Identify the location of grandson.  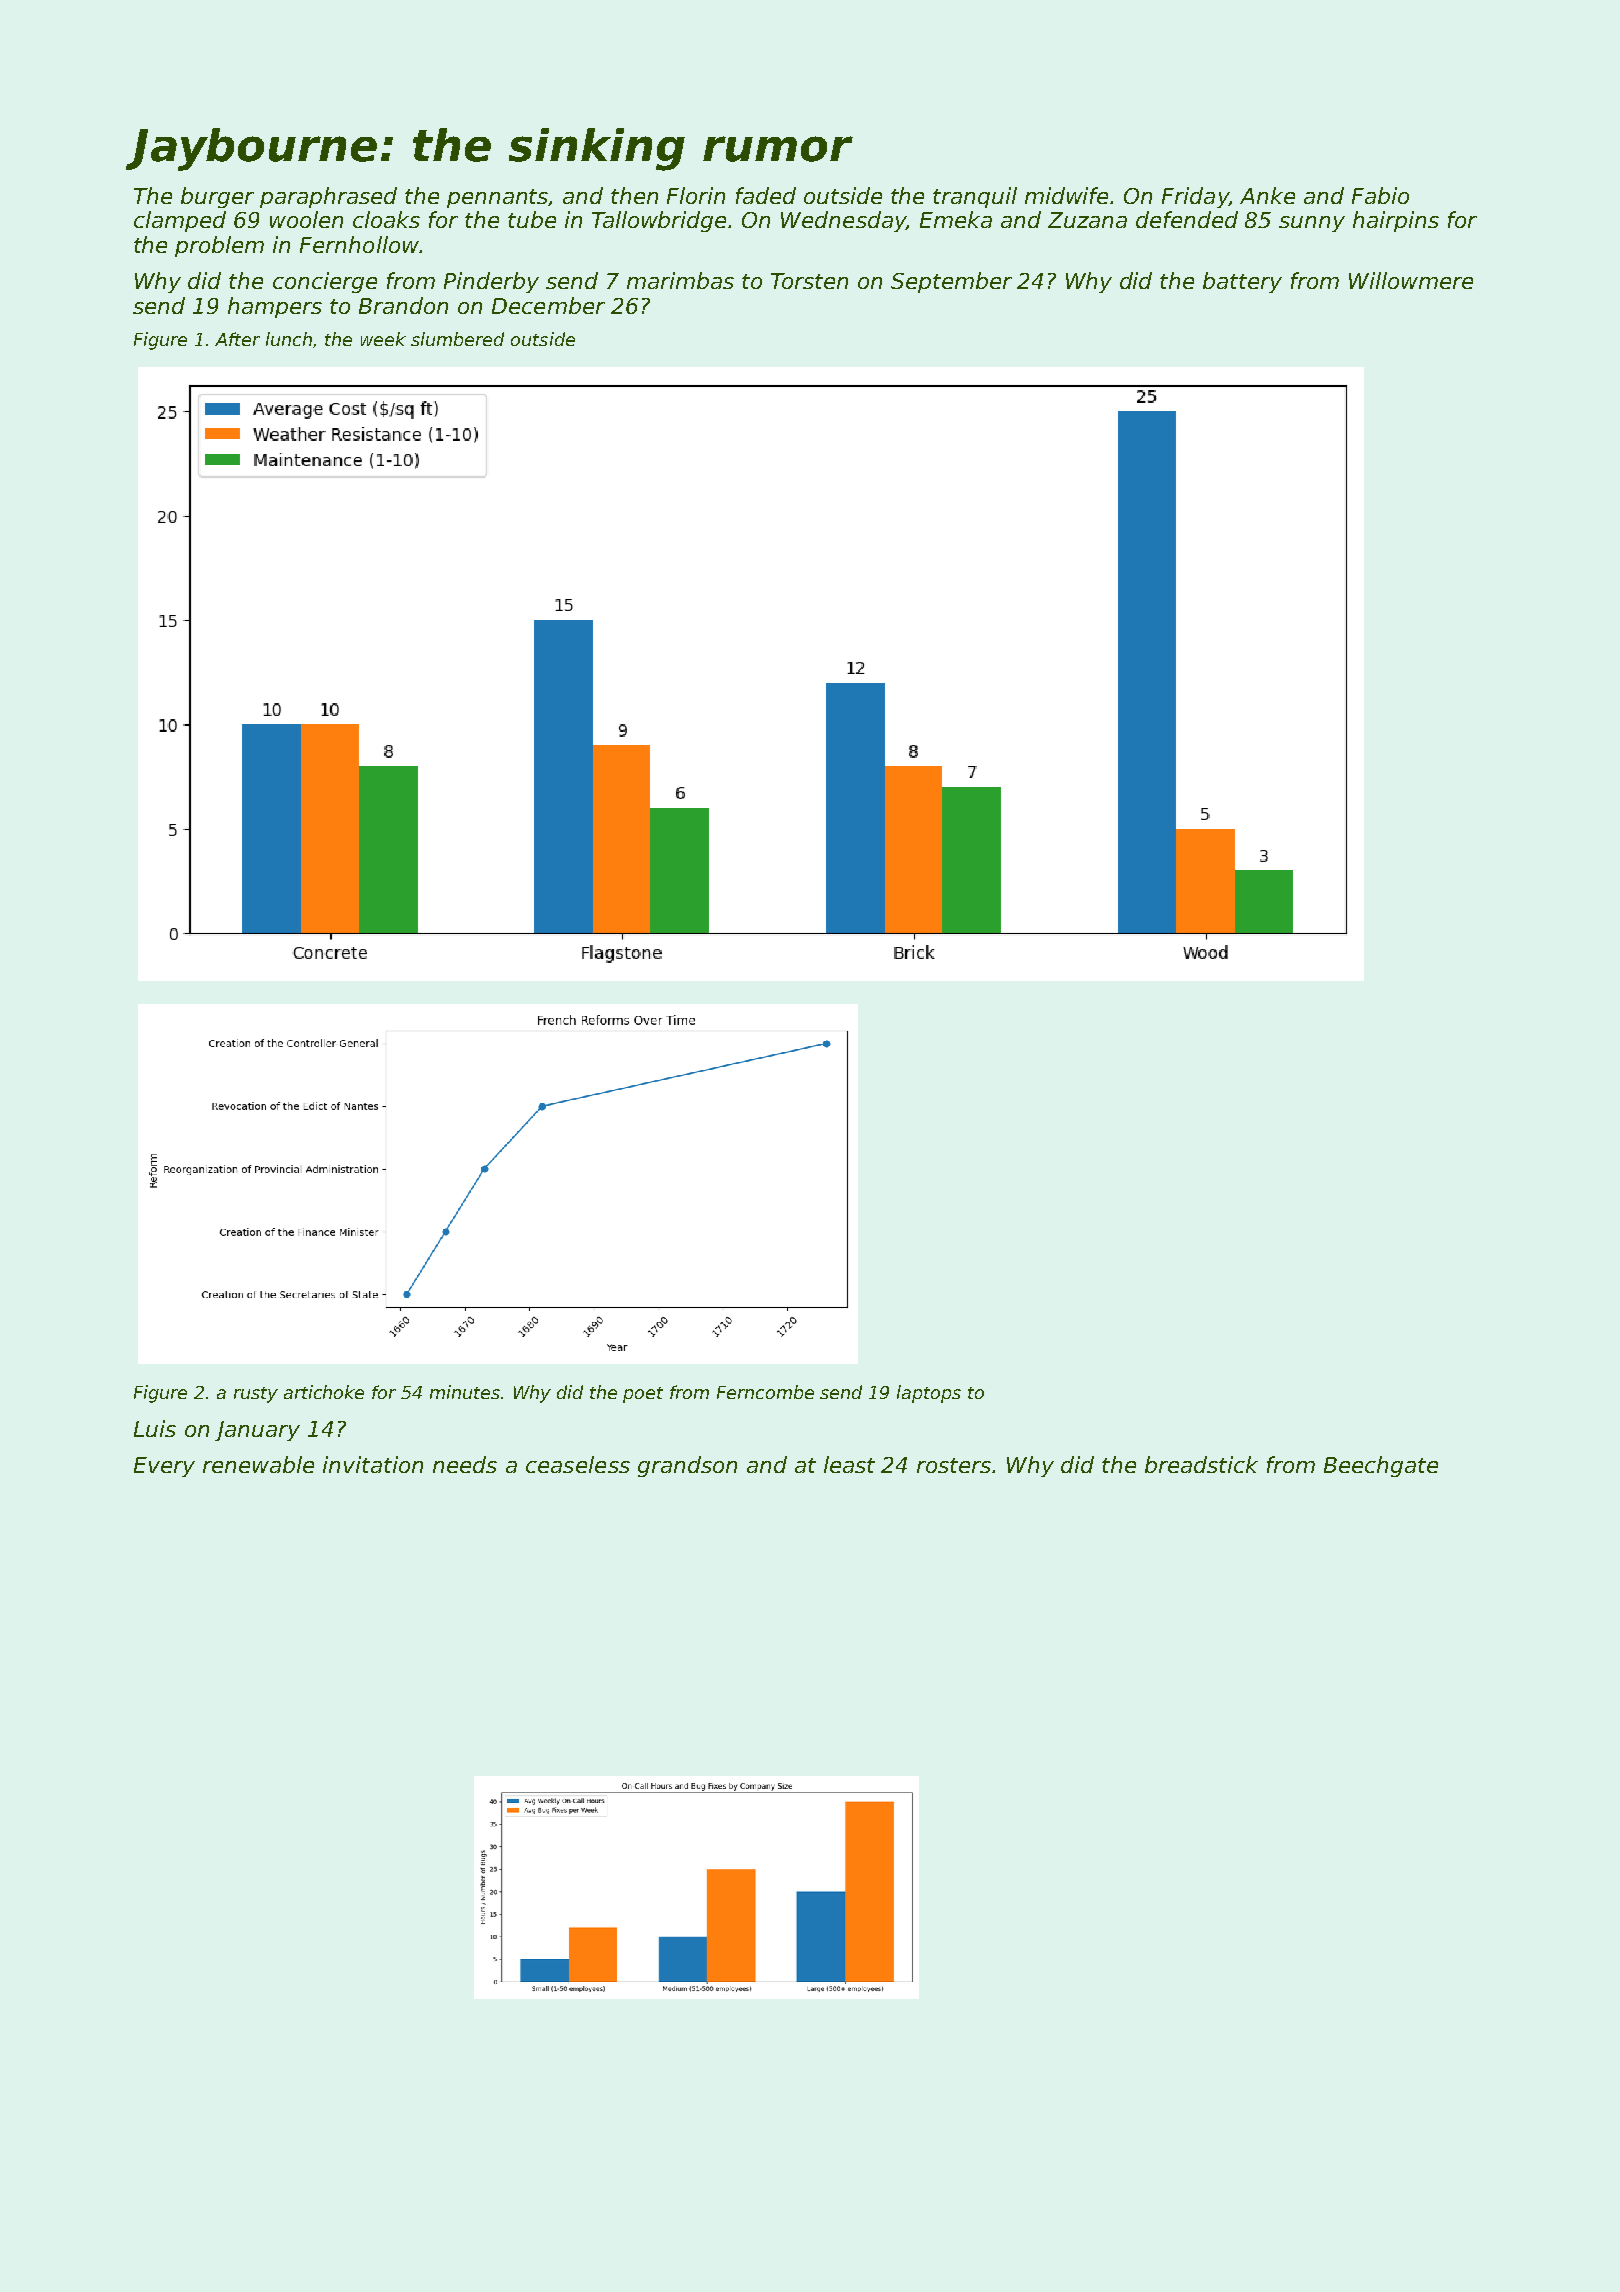
(687, 1466).
